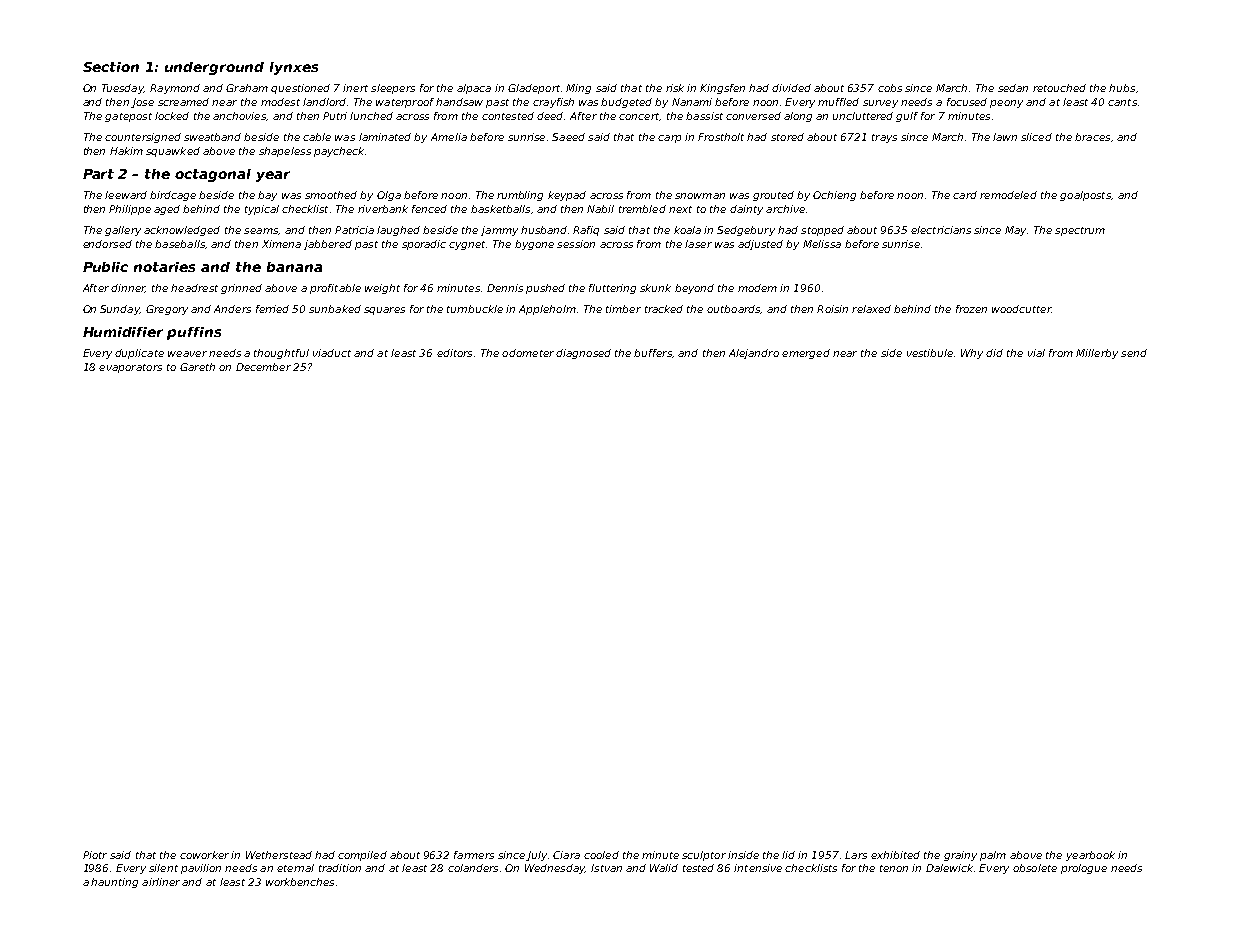  I want to click on vial, so click(1036, 353).
